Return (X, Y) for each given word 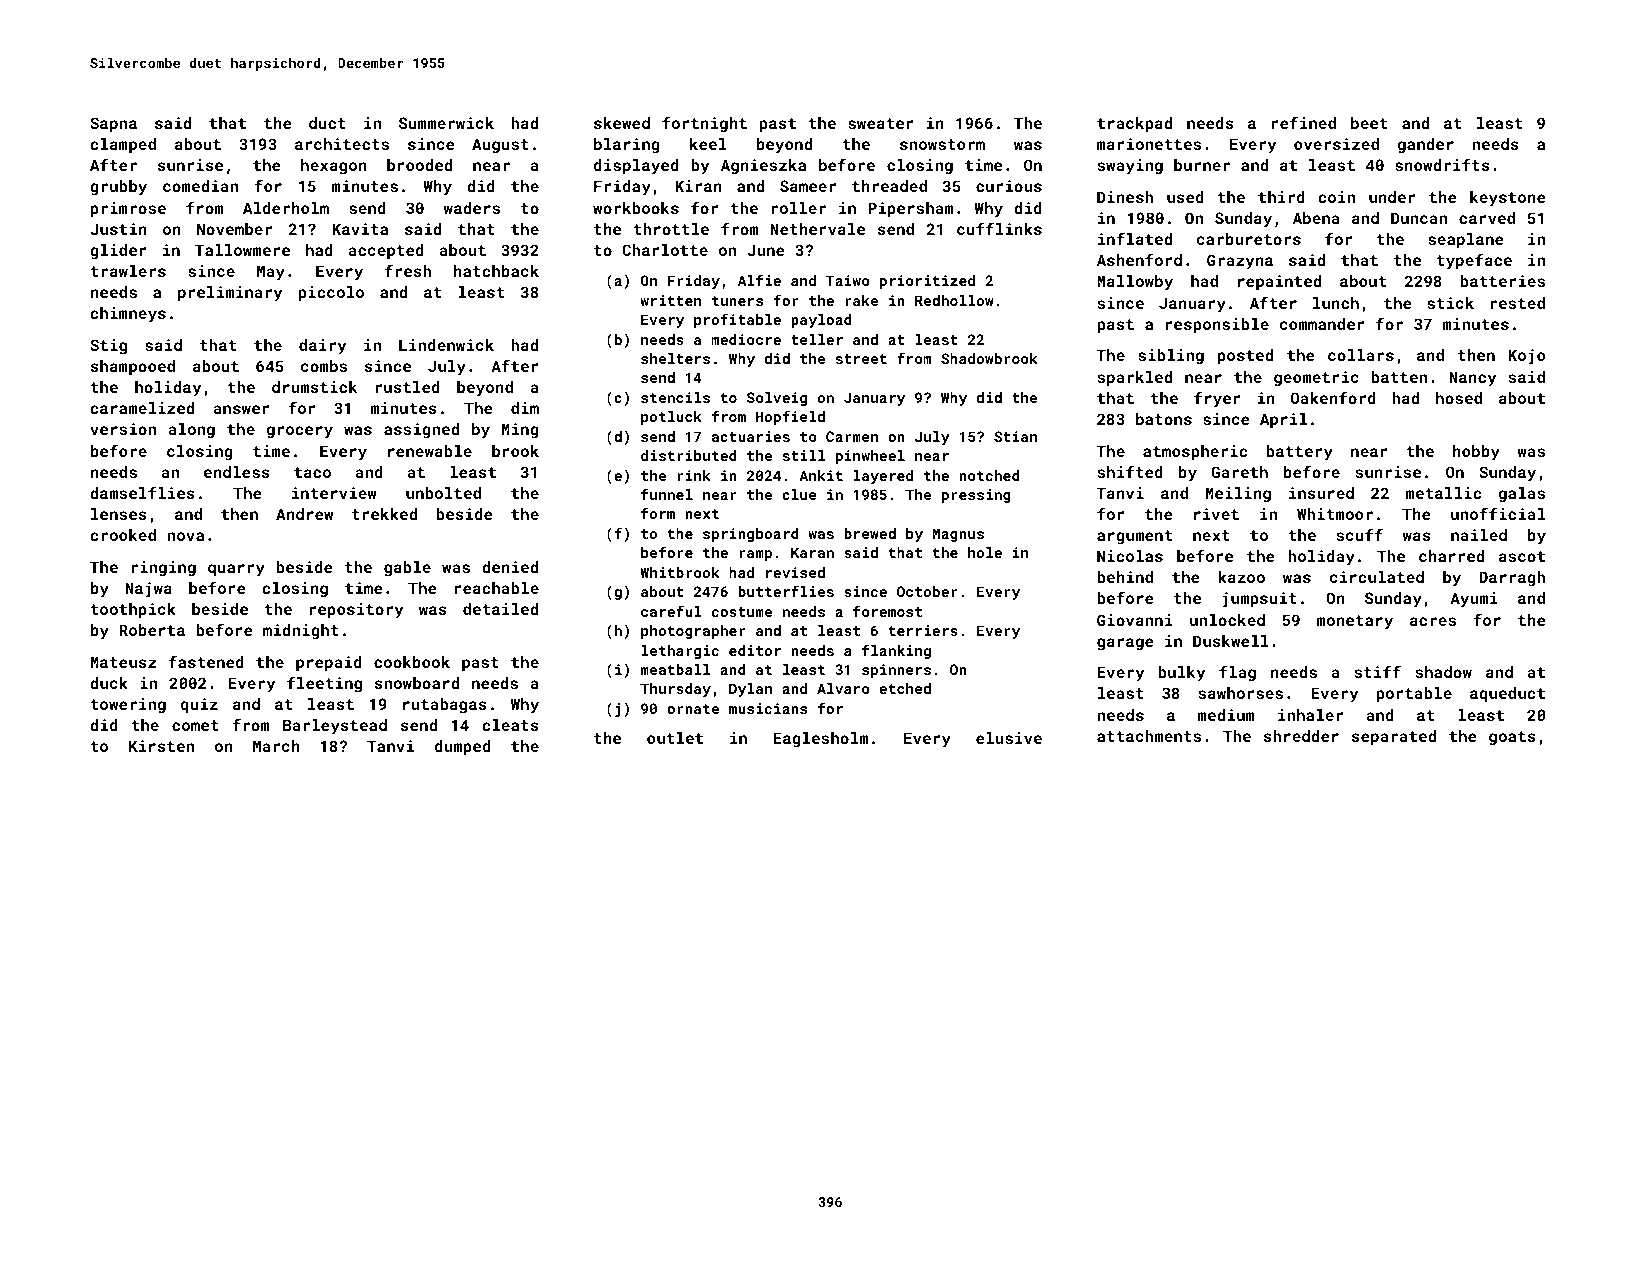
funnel (667, 494)
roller (798, 208)
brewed (870, 533)
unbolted (443, 493)
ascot (1522, 556)
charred (1451, 556)
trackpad (1134, 124)
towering (128, 706)
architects (342, 144)
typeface (1474, 261)
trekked (384, 514)
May (271, 273)
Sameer (808, 186)
